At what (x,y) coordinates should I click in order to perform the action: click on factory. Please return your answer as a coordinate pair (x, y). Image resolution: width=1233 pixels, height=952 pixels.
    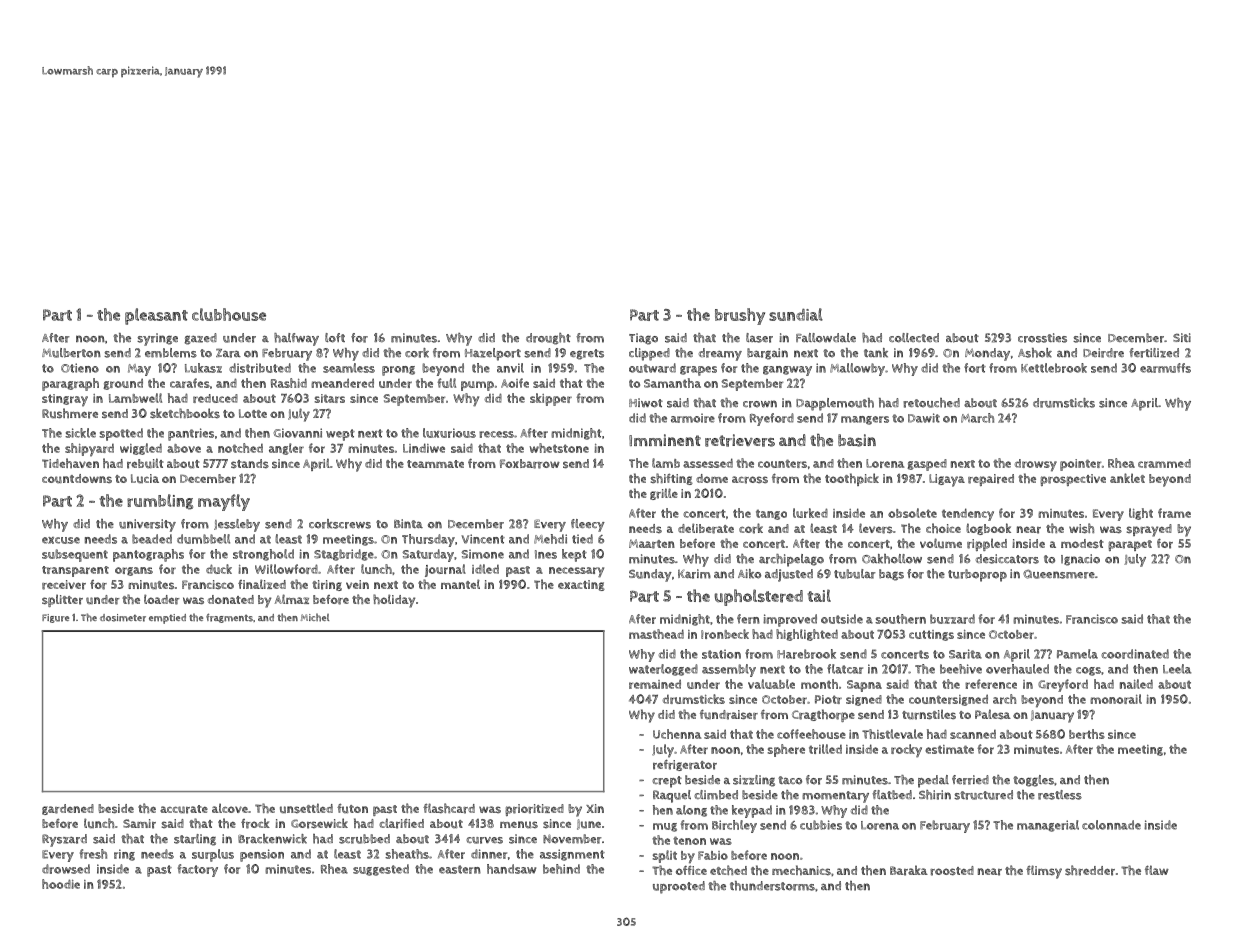
    Looking at the image, I should click on (198, 870).
